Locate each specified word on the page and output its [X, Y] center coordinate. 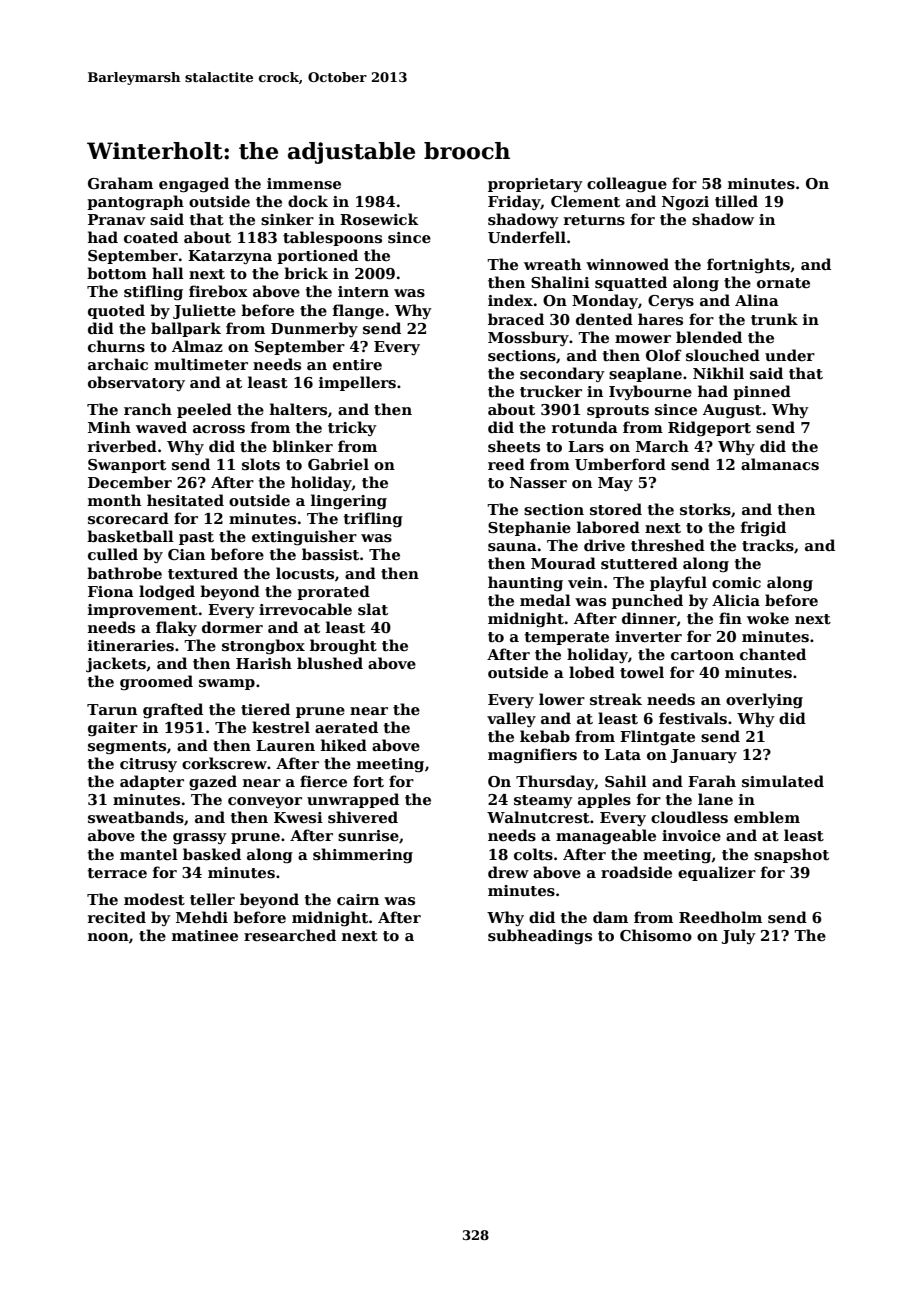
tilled [736, 201]
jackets [116, 665]
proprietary [535, 185]
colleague [627, 184]
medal [545, 600]
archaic [118, 364]
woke [768, 618]
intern [363, 291]
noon [108, 937]
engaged [194, 185]
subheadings [540, 937]
